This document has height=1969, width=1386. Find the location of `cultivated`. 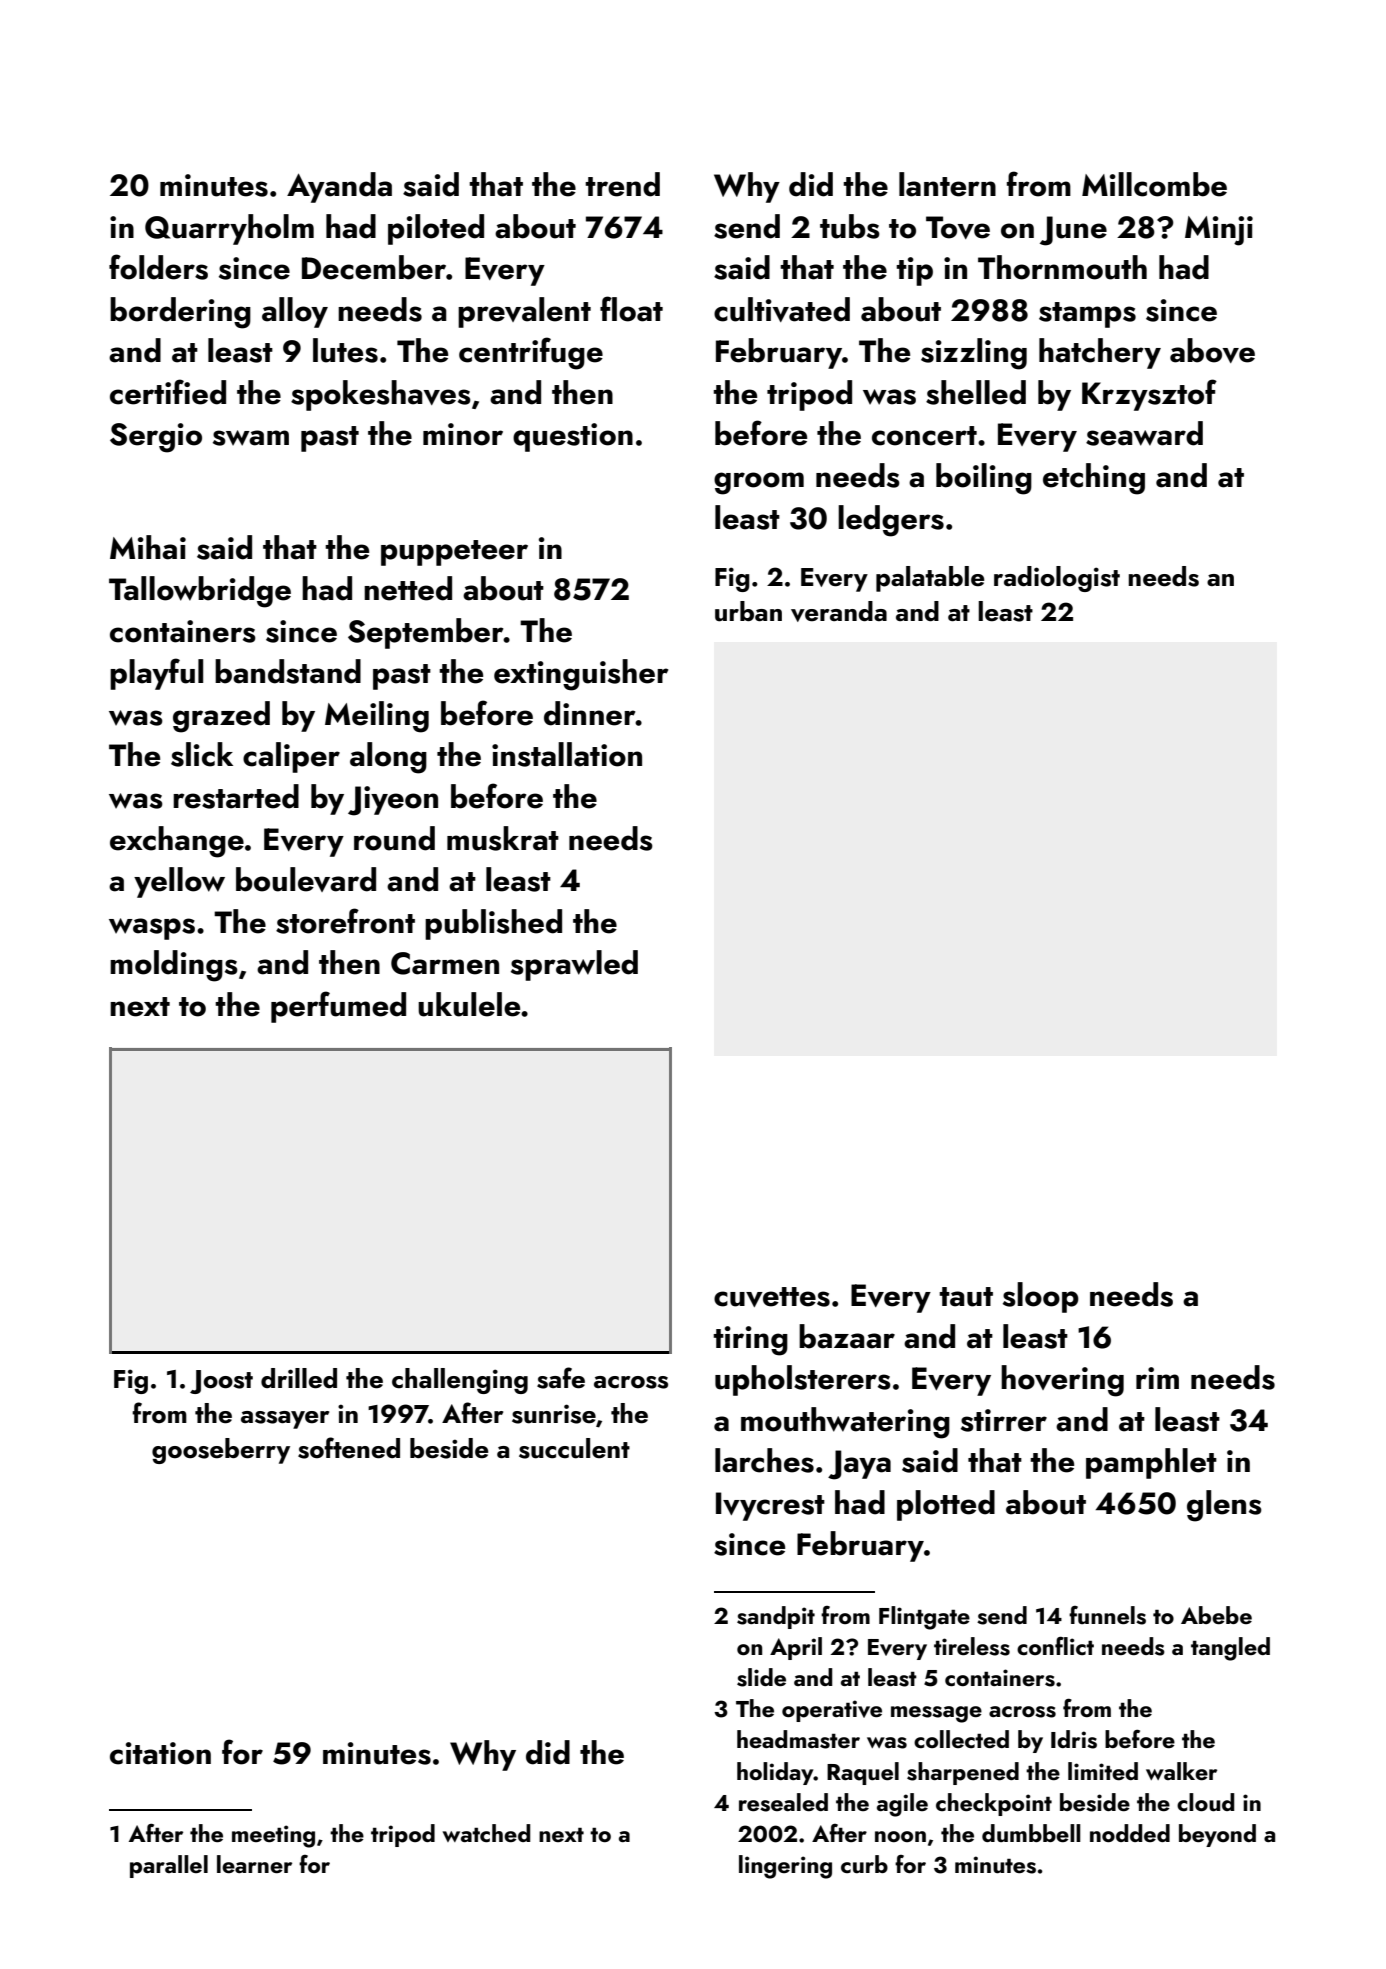

cultivated is located at coordinates (782, 309).
